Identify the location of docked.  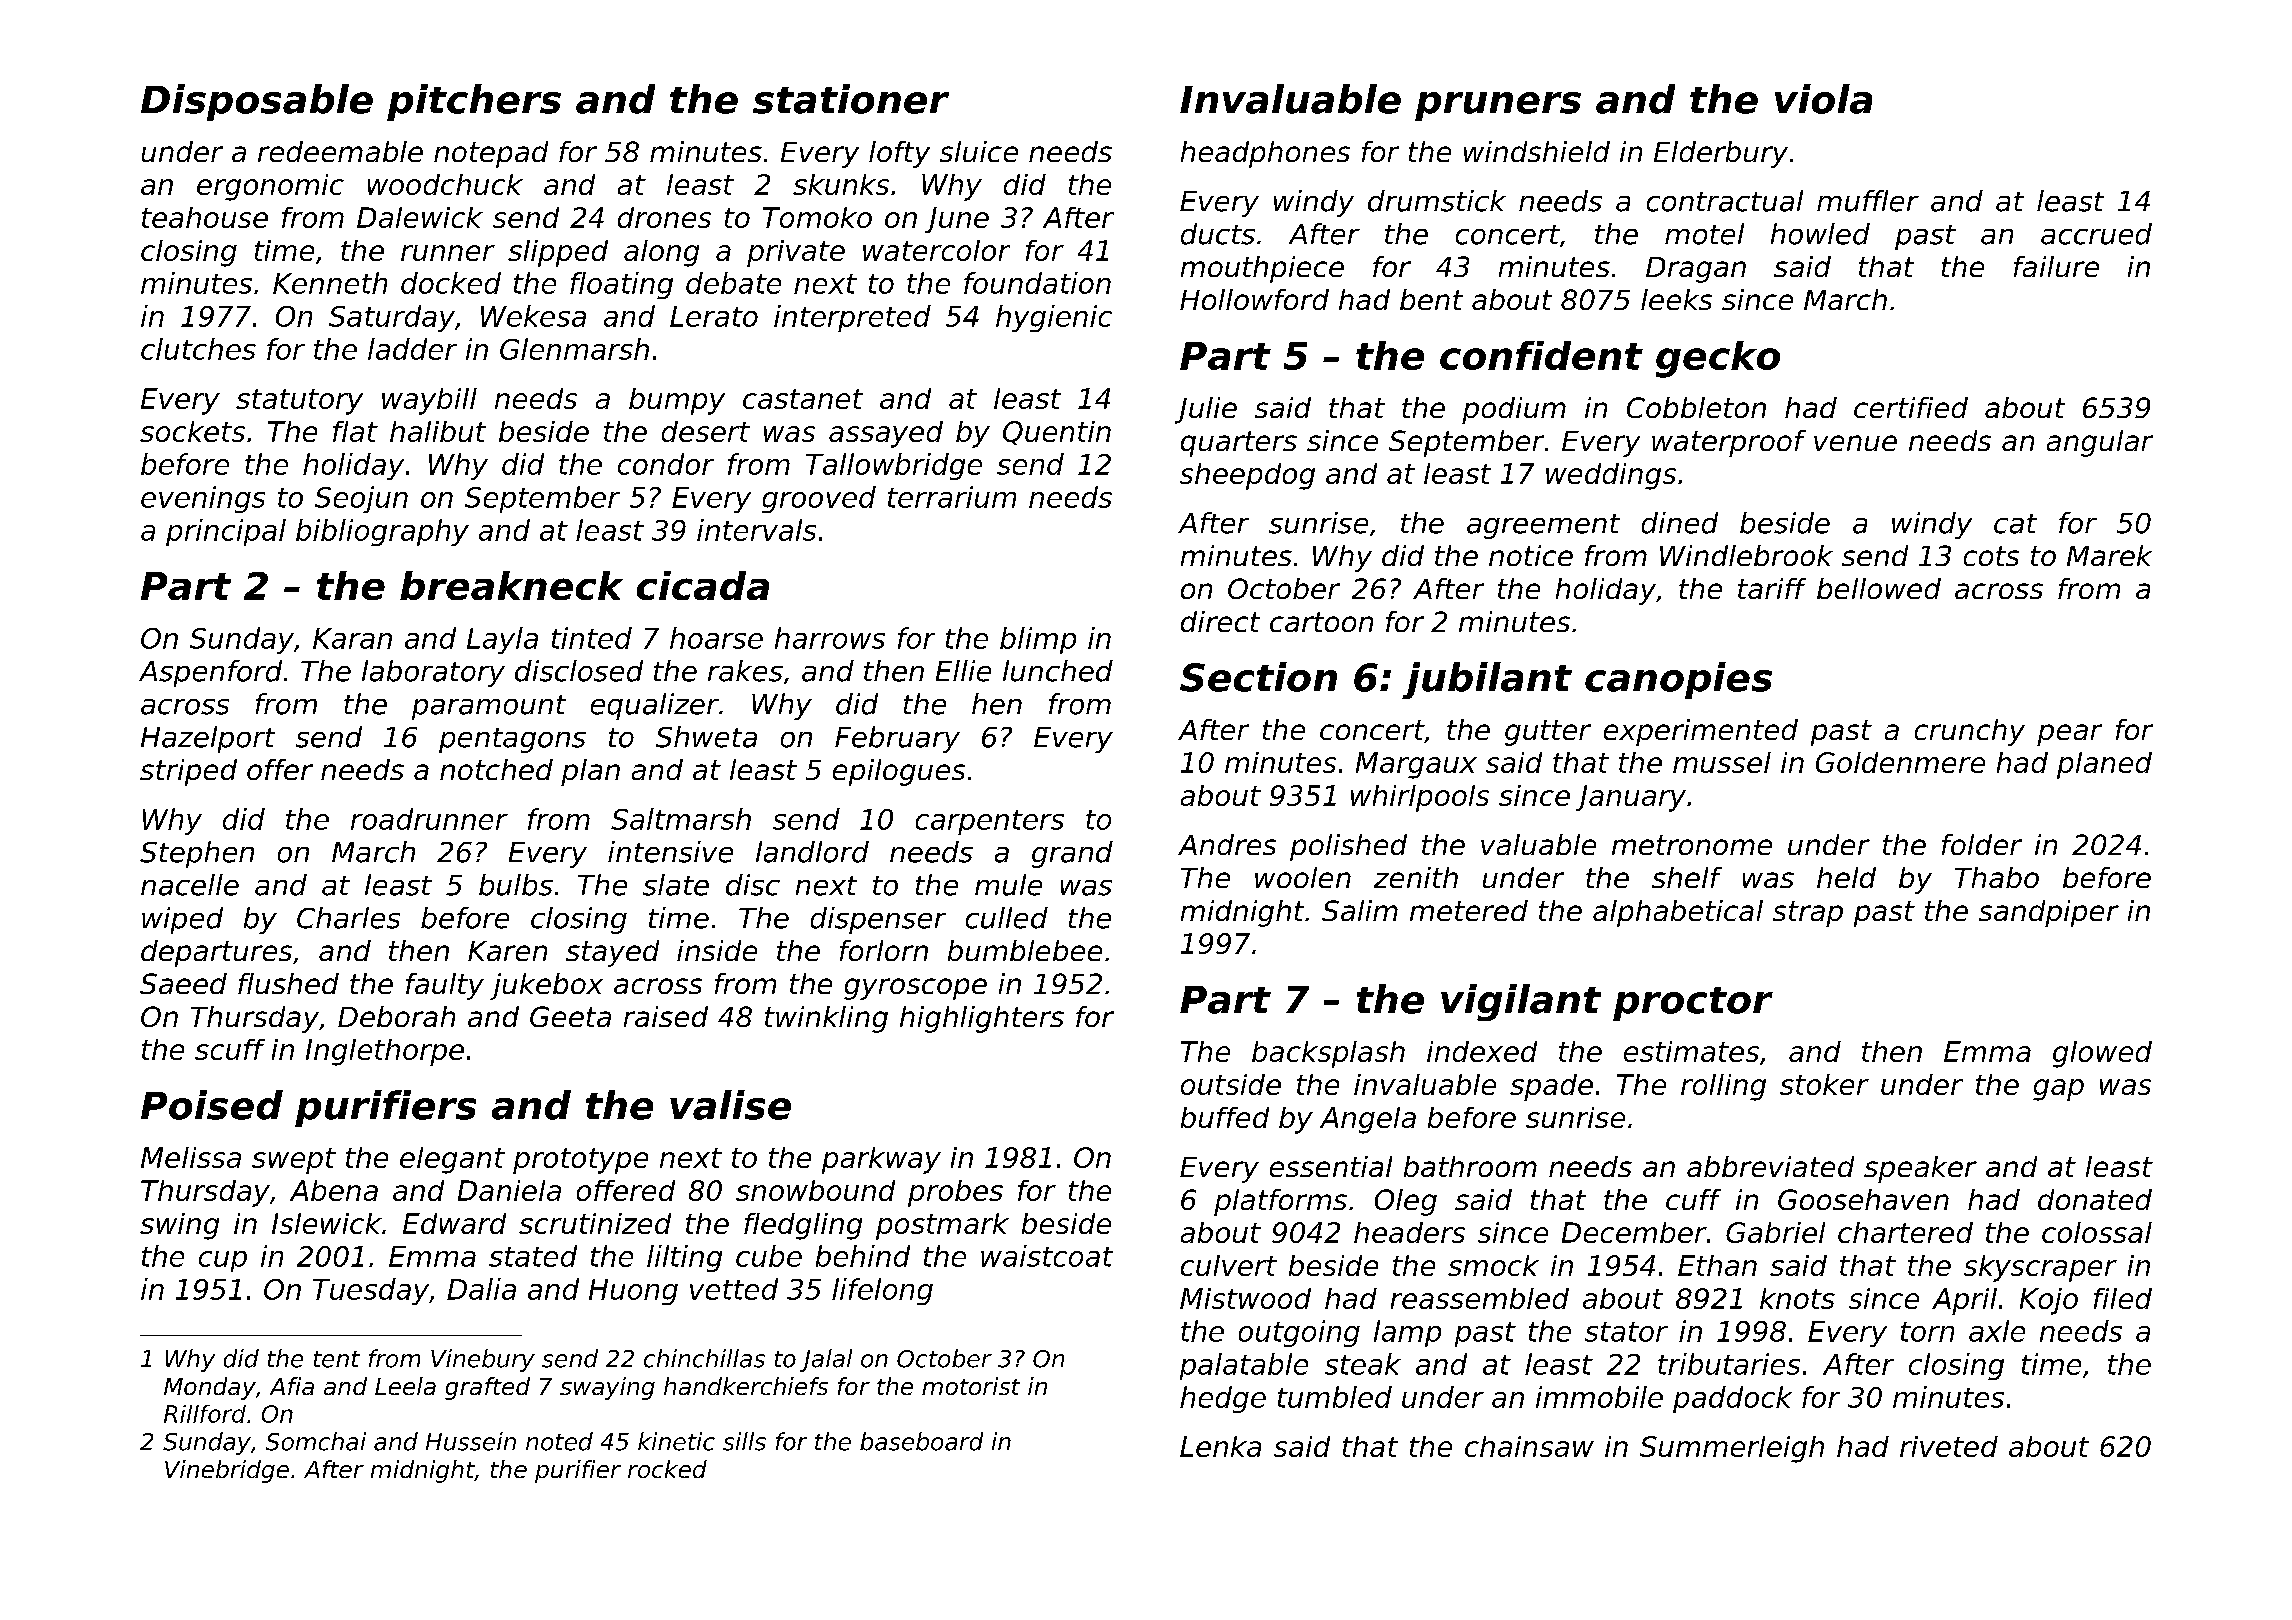
(451, 283).
